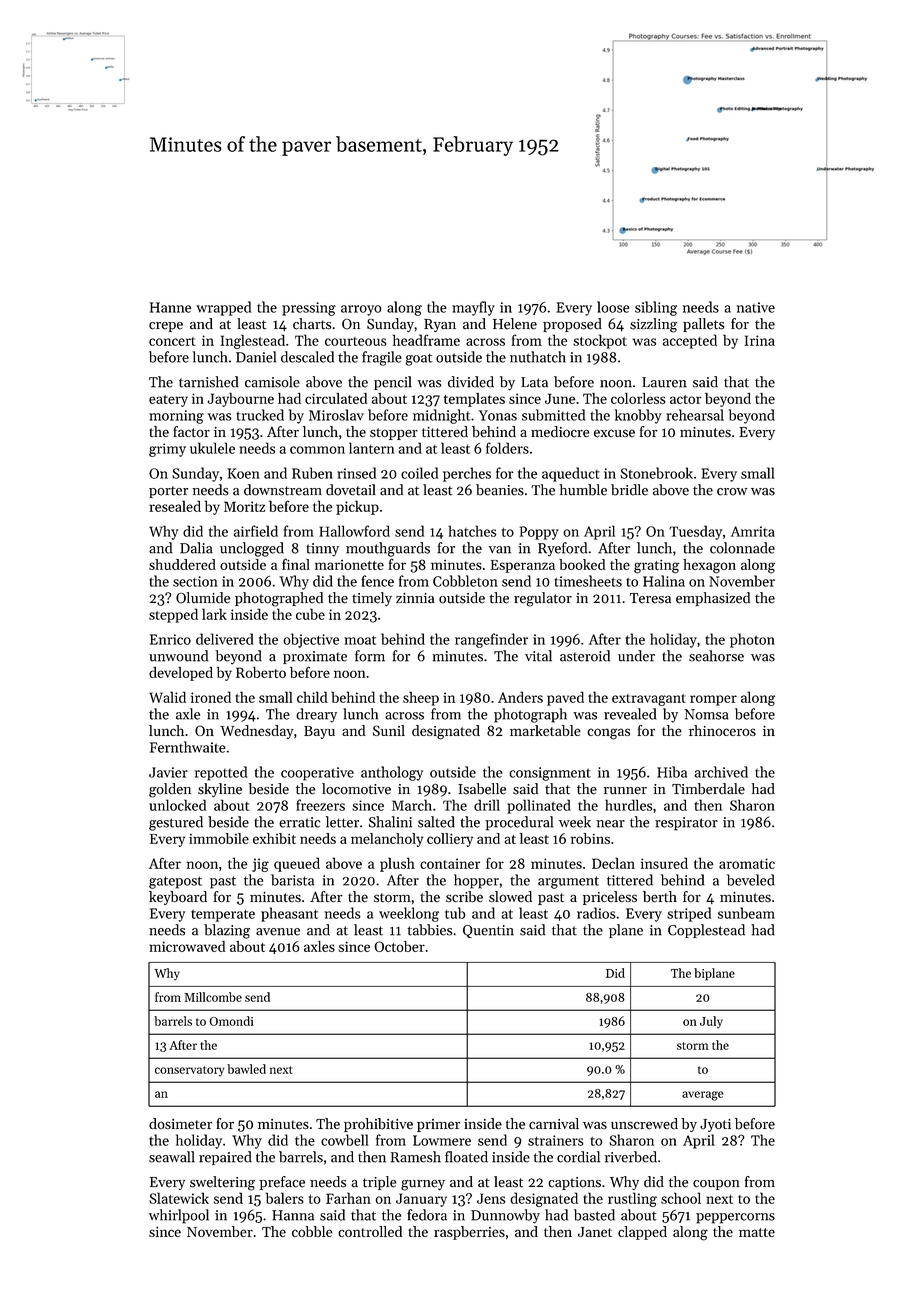  What do you see at coordinates (394, 434) in the page?
I see `stopper` at bounding box center [394, 434].
